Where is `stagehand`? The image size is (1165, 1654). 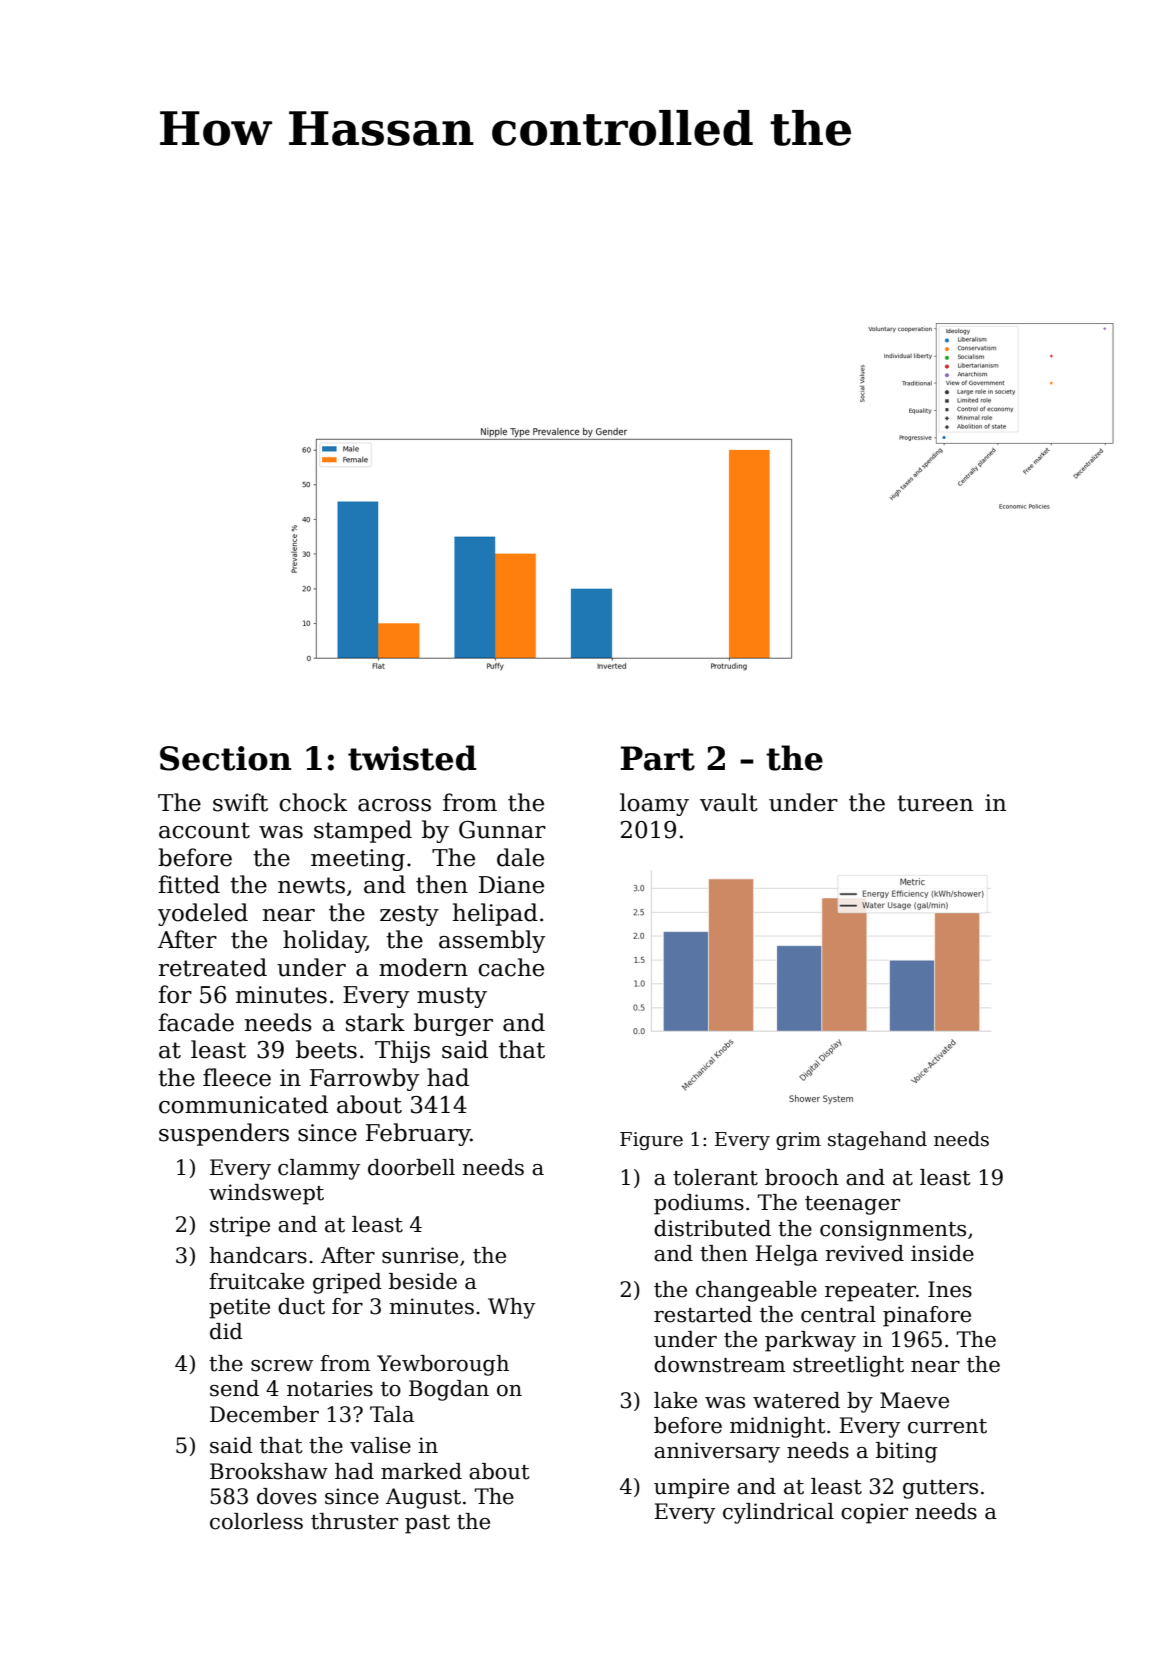 stagehand is located at coordinates (877, 1140).
